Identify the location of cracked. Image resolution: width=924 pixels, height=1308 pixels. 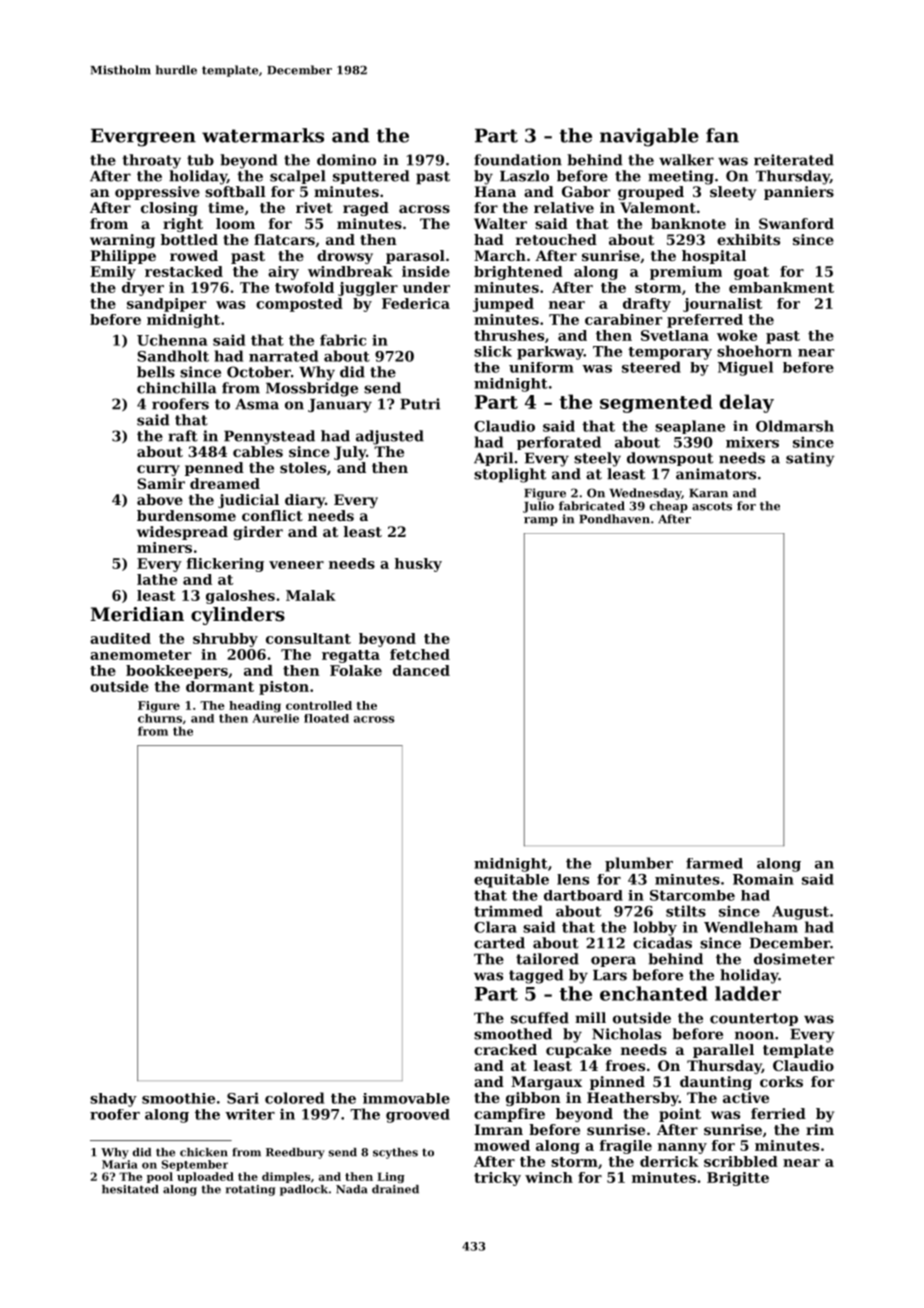
(505, 1049).
